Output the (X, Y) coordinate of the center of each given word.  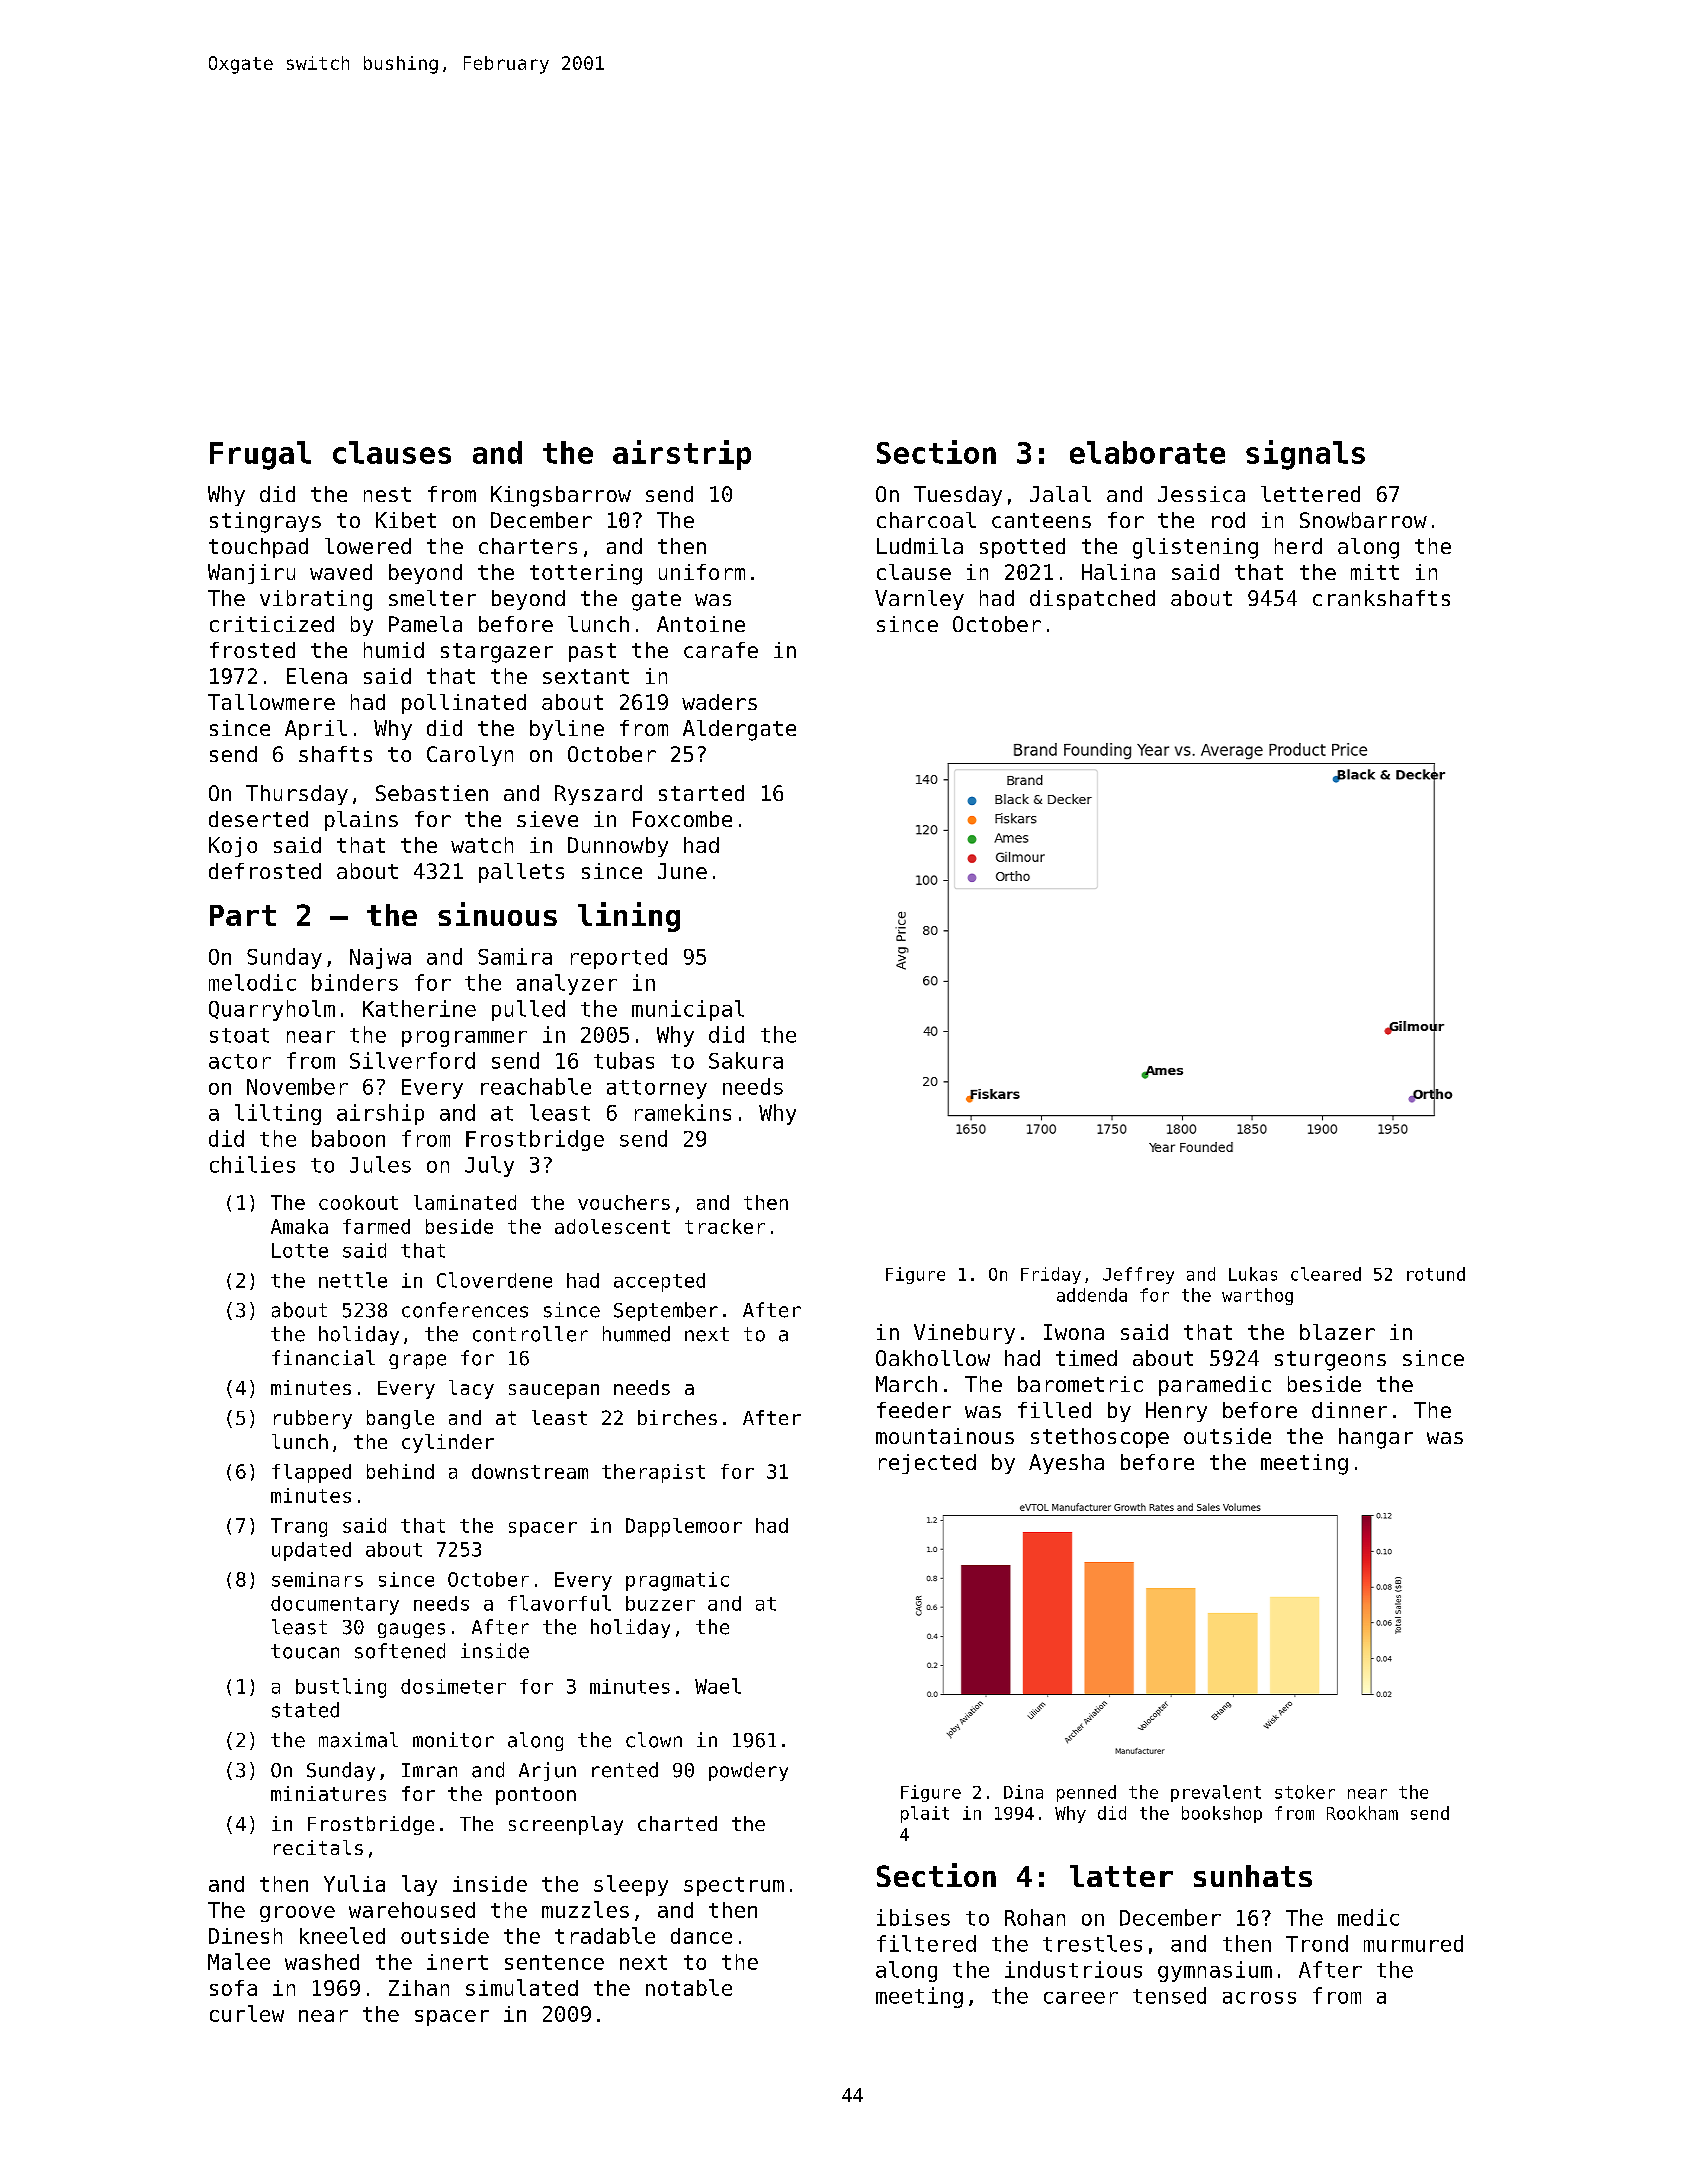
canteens (1041, 520)
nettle (353, 1280)
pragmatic (677, 1581)
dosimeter (453, 1686)
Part (243, 915)
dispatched (1092, 600)
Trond (1317, 1943)
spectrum (734, 1886)
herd (1298, 546)
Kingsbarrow (561, 496)
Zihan (419, 1988)
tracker (725, 1226)
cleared (1326, 1274)
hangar (1376, 1438)
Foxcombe (682, 819)
